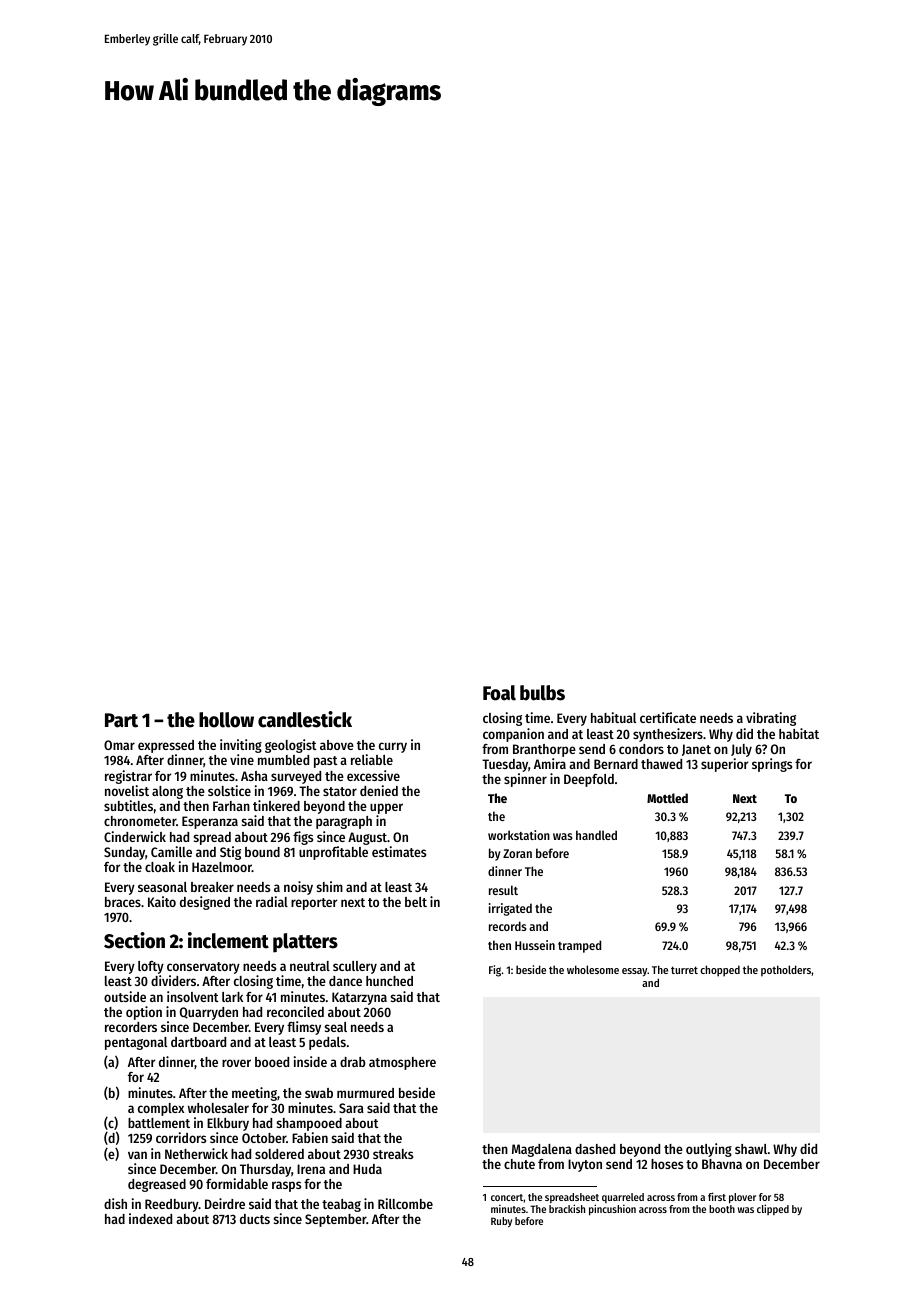 This screenshot has width=924, height=1308. Describe the element at coordinates (402, 1063) in the screenshot. I see `atmosphere` at that location.
